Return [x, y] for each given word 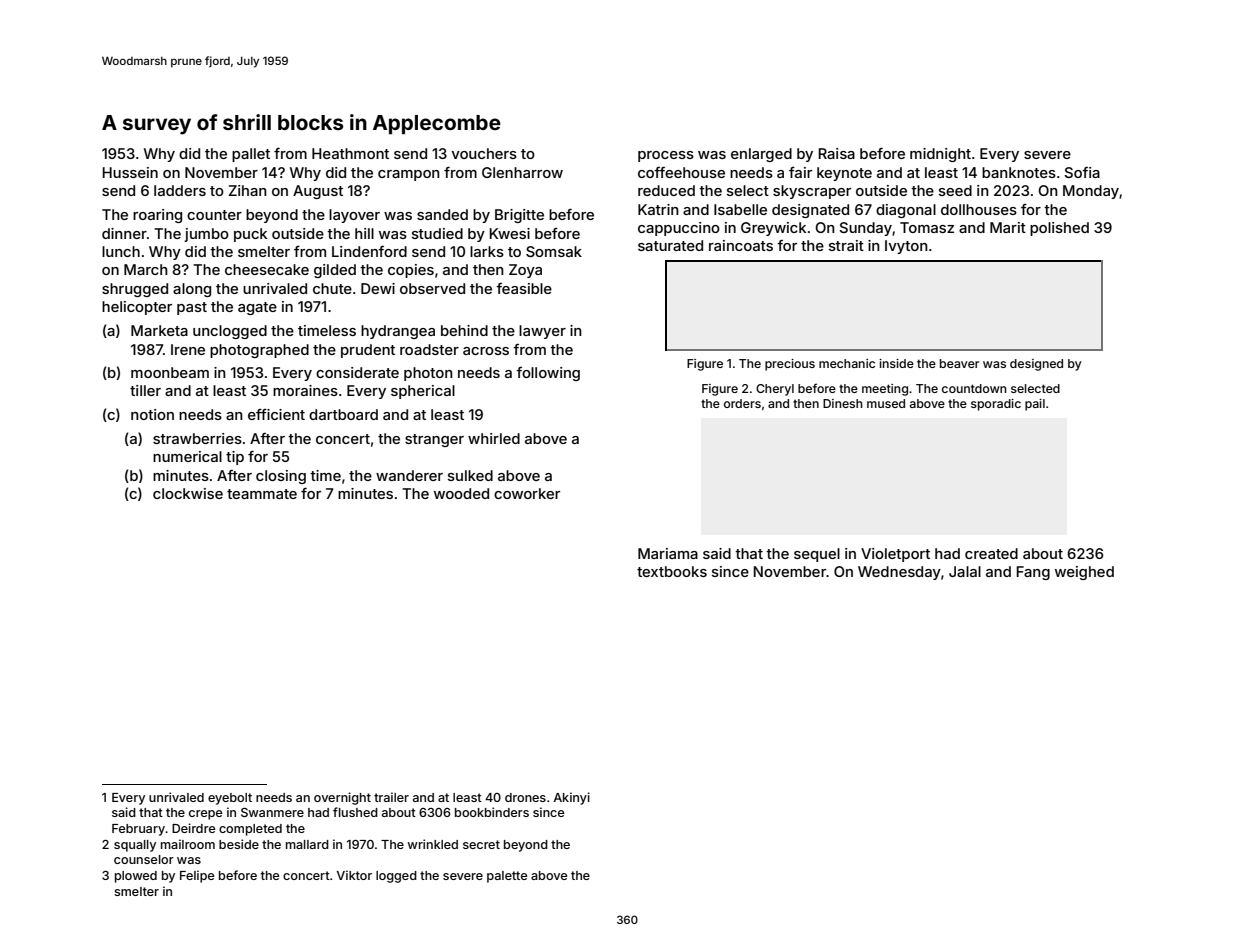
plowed [136, 877]
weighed [1084, 573]
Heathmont [350, 153]
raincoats [741, 245]
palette [507, 877]
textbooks [672, 571]
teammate [262, 494]
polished [1059, 229]
